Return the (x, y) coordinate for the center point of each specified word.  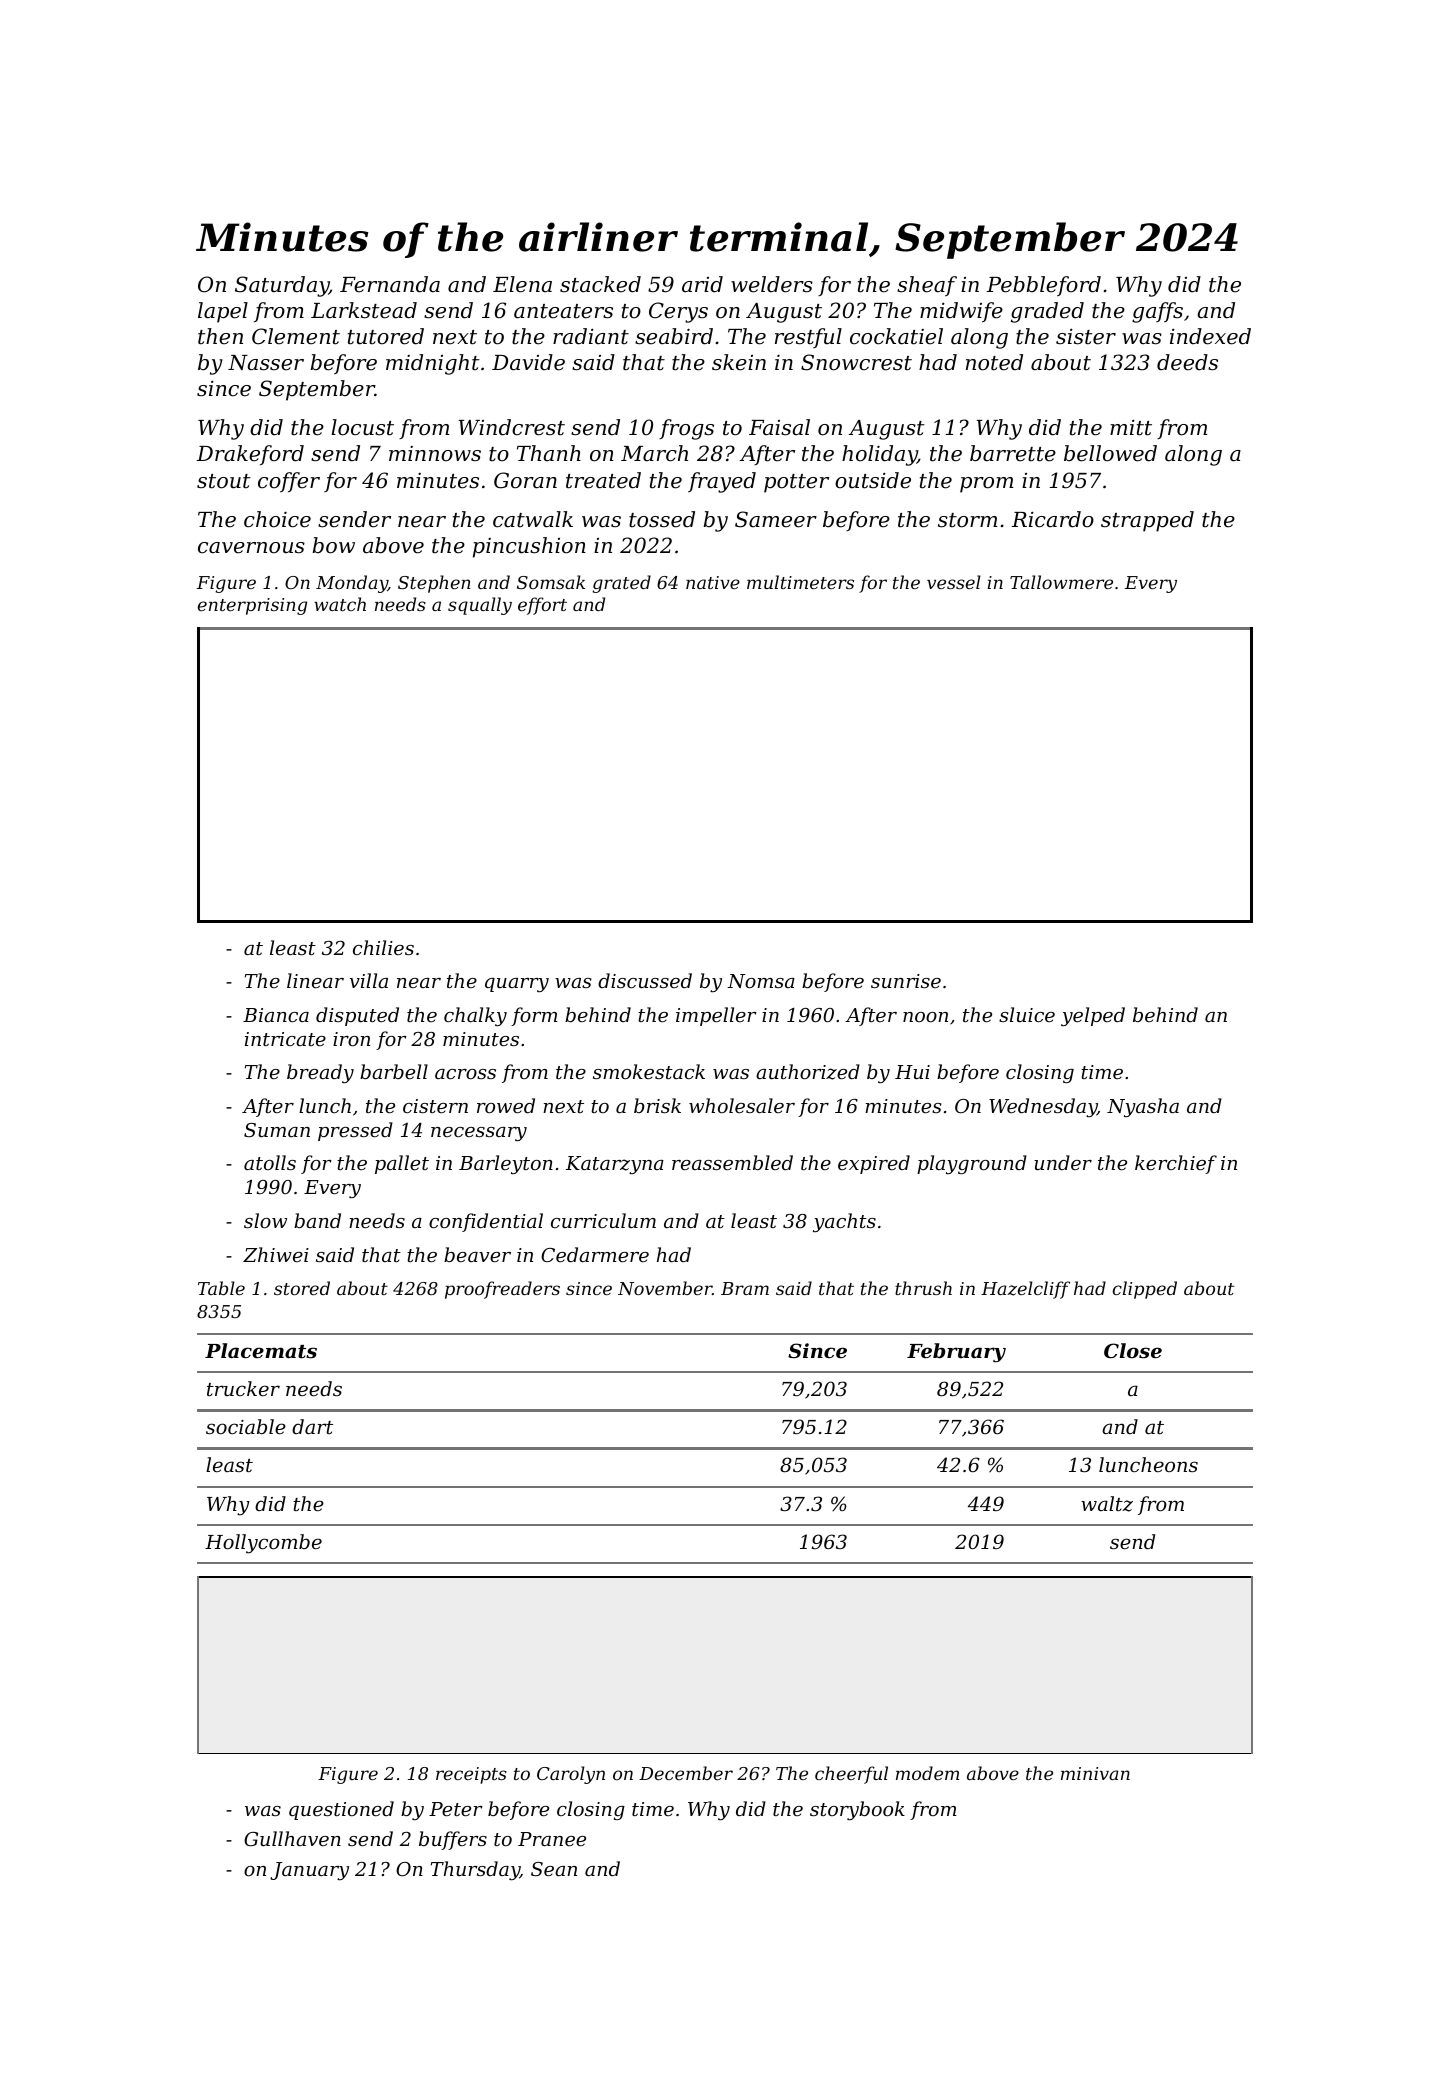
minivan (1095, 1773)
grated (622, 584)
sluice (1027, 1014)
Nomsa (761, 981)
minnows (435, 454)
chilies (383, 947)
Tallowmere (1061, 582)
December (686, 1773)
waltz (1107, 1504)
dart (312, 1426)
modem (927, 1773)
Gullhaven (292, 1839)
